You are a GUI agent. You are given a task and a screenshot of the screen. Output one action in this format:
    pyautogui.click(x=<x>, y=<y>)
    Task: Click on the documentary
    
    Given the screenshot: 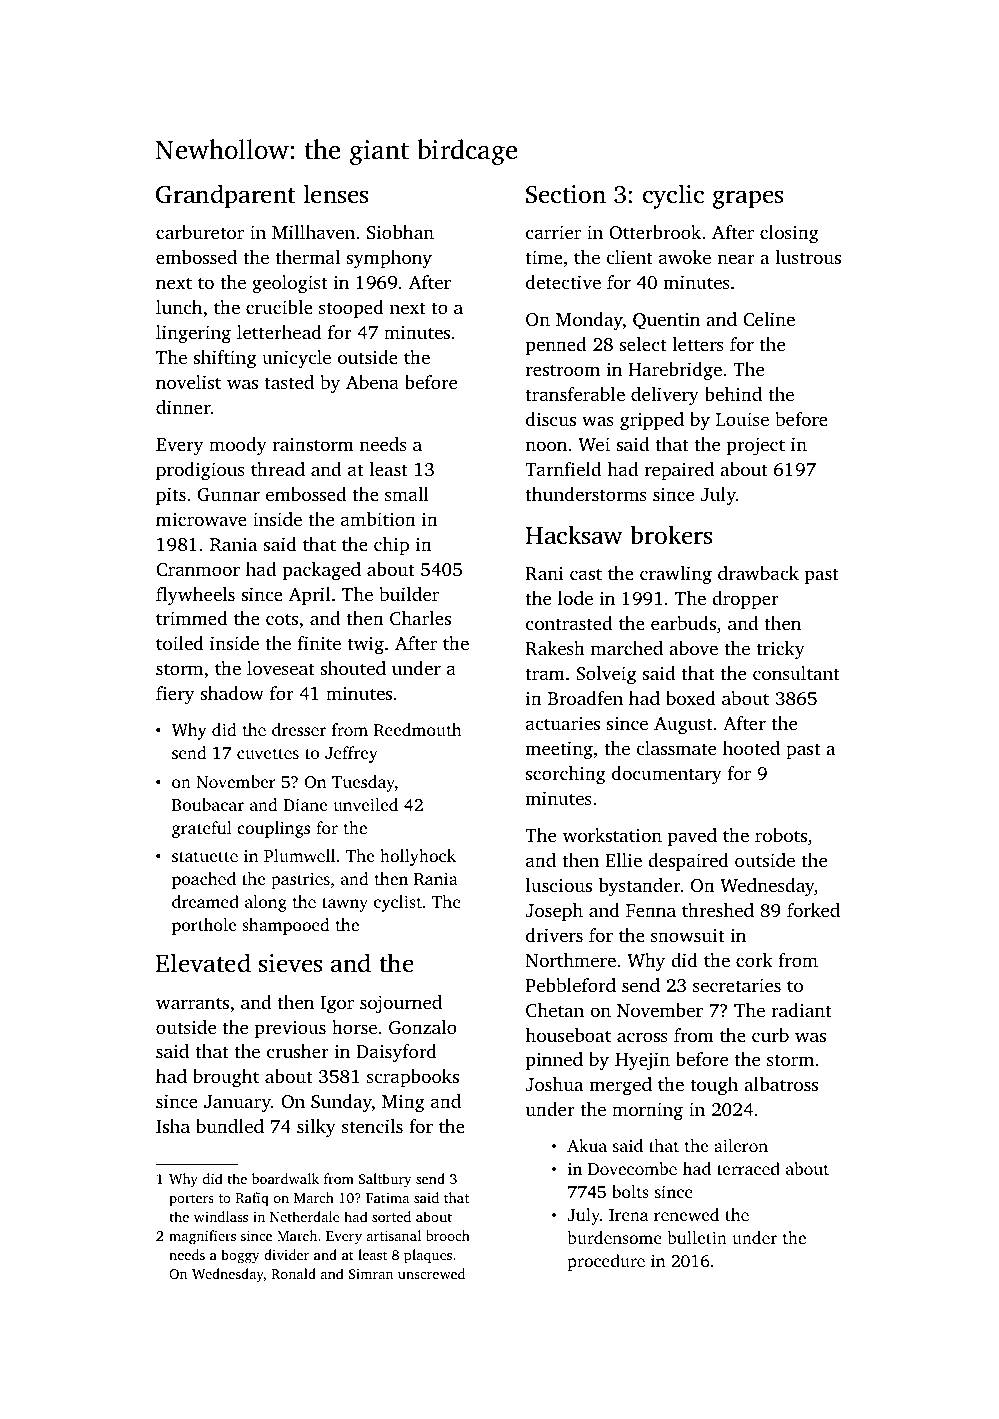 What is the action you would take?
    pyautogui.click(x=667, y=775)
